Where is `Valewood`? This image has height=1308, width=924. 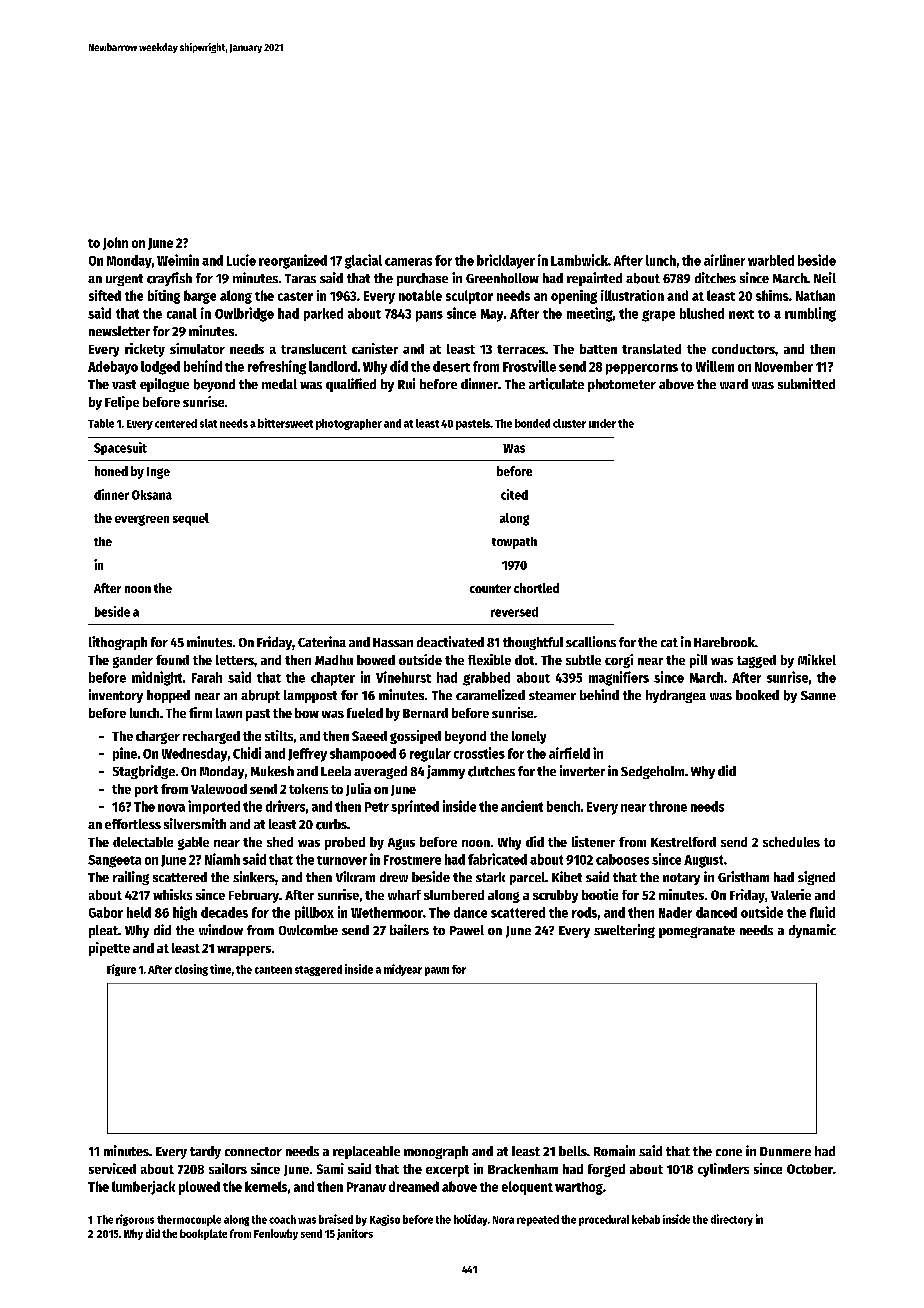
Valewood is located at coordinates (219, 789).
